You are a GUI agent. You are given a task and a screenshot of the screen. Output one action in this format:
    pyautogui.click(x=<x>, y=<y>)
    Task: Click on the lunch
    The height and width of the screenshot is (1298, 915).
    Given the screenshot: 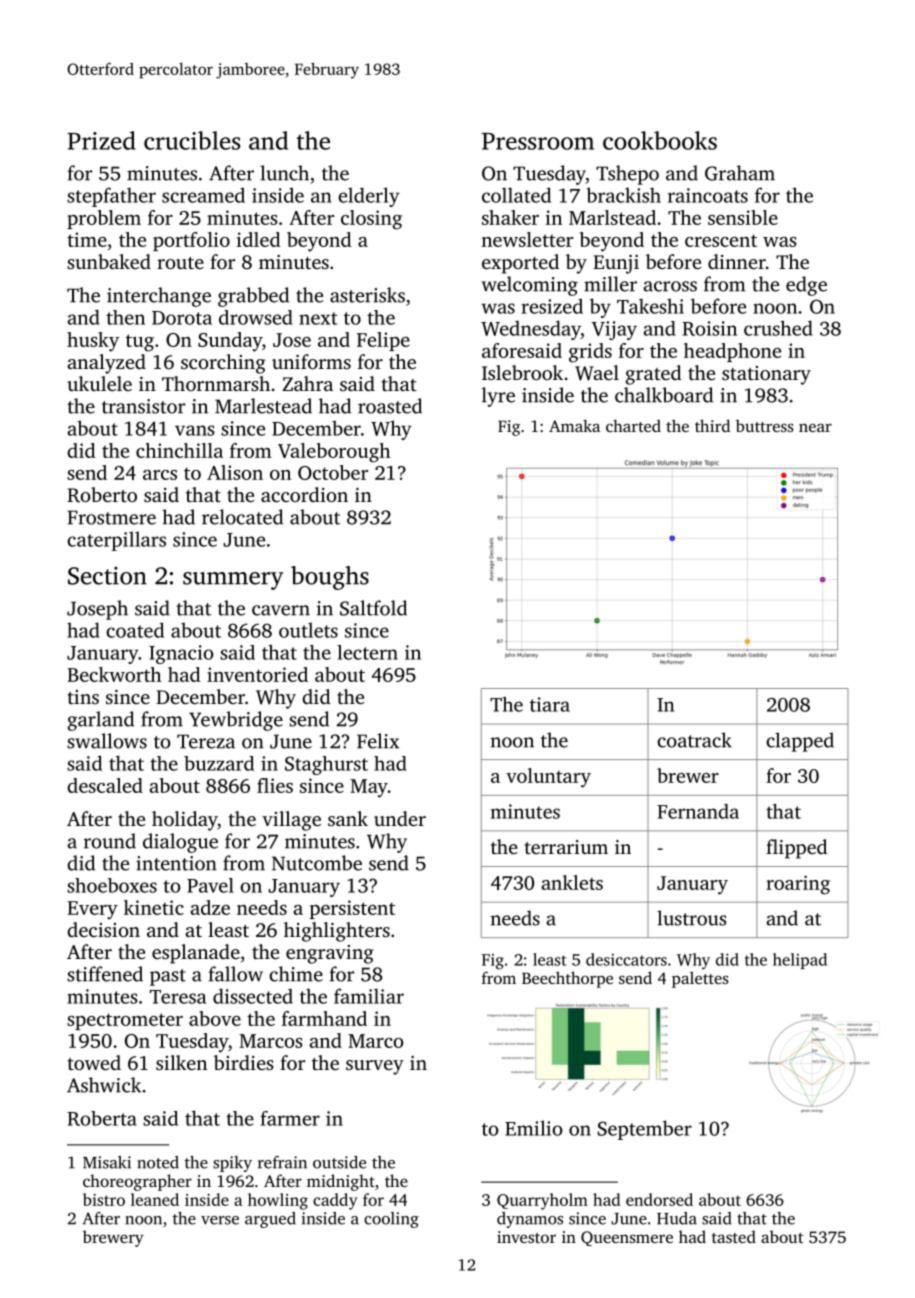 What is the action you would take?
    pyautogui.click(x=284, y=173)
